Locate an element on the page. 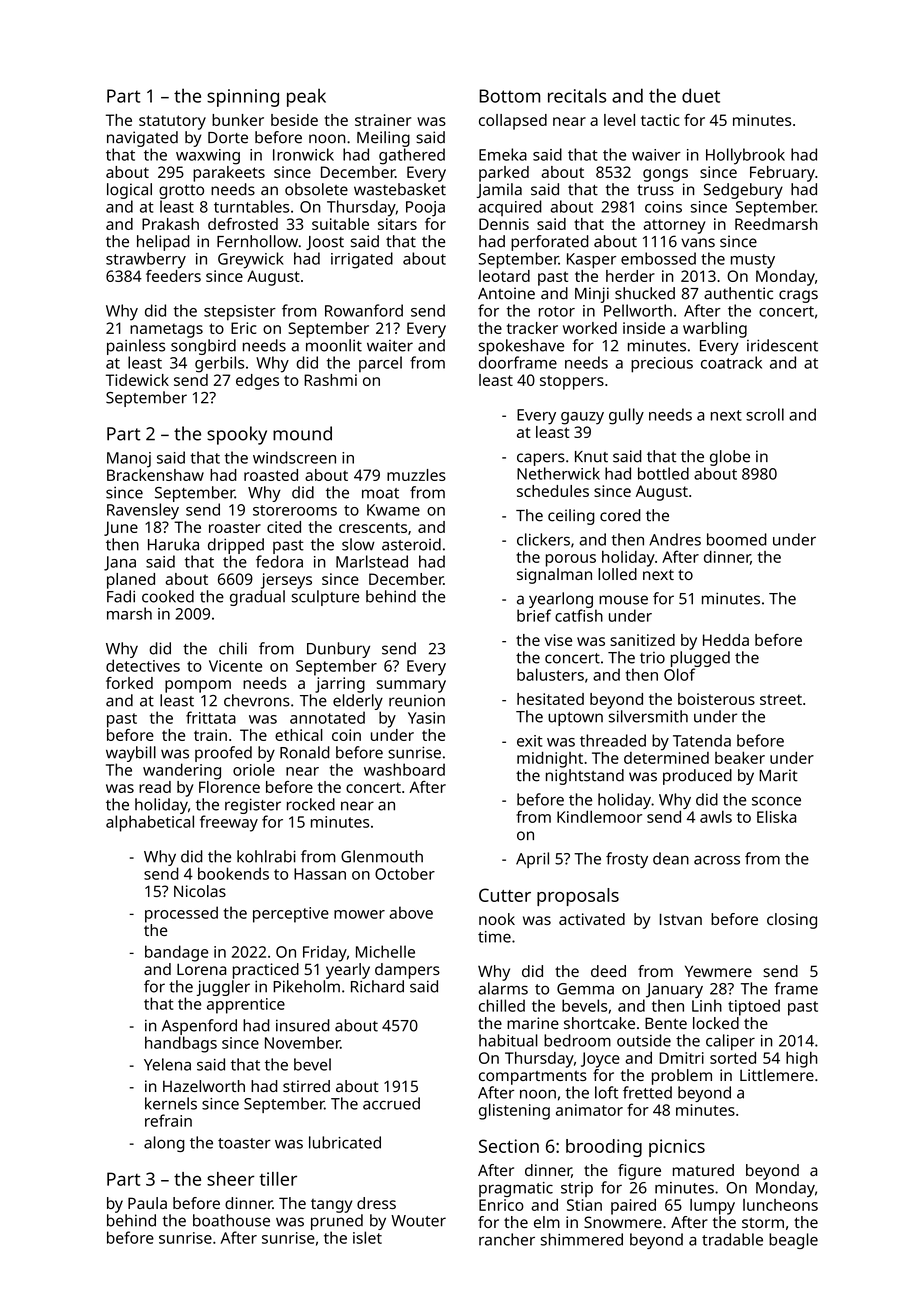  high is located at coordinates (802, 1059).
